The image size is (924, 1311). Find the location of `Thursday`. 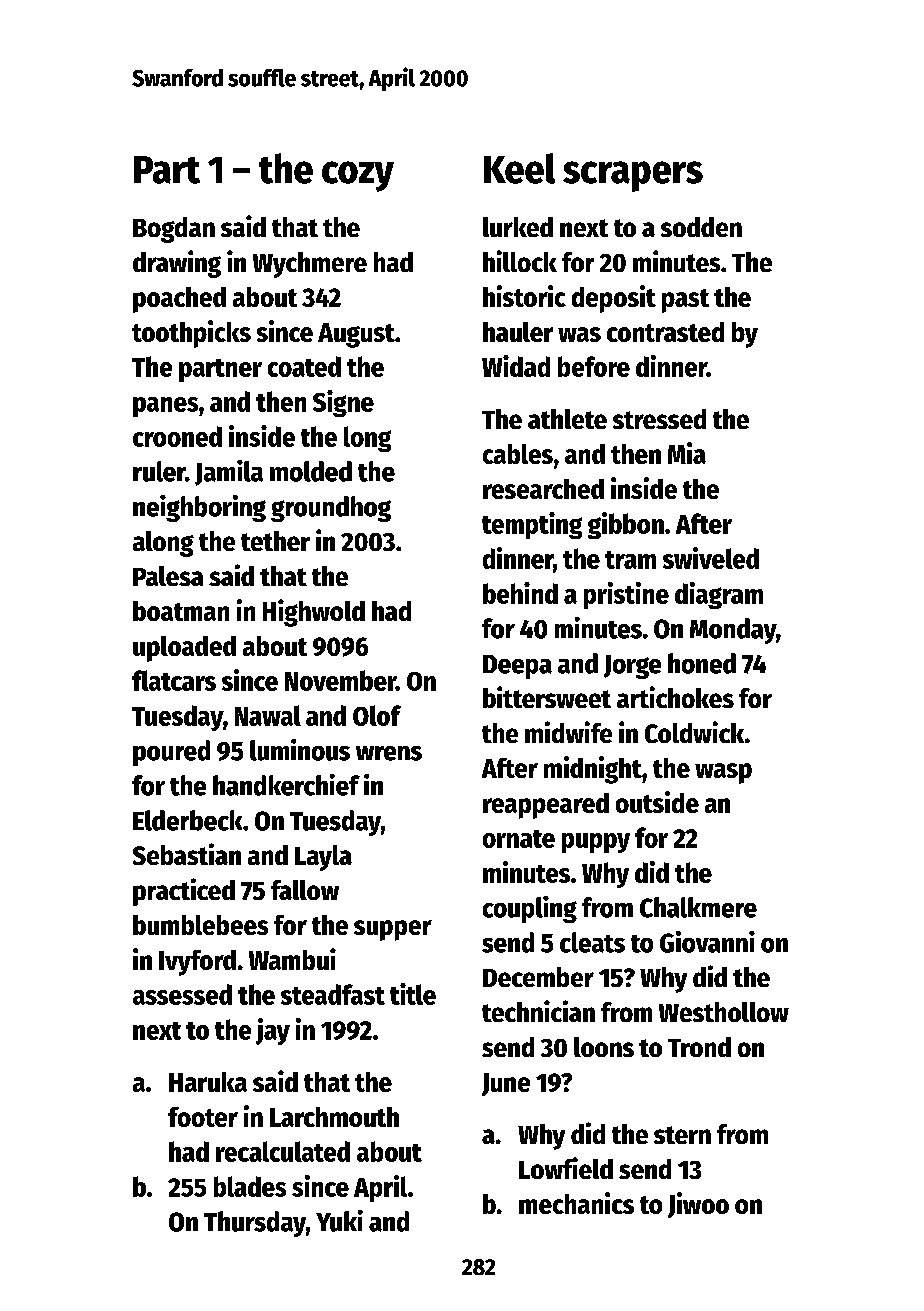

Thursday is located at coordinates (255, 1224).
